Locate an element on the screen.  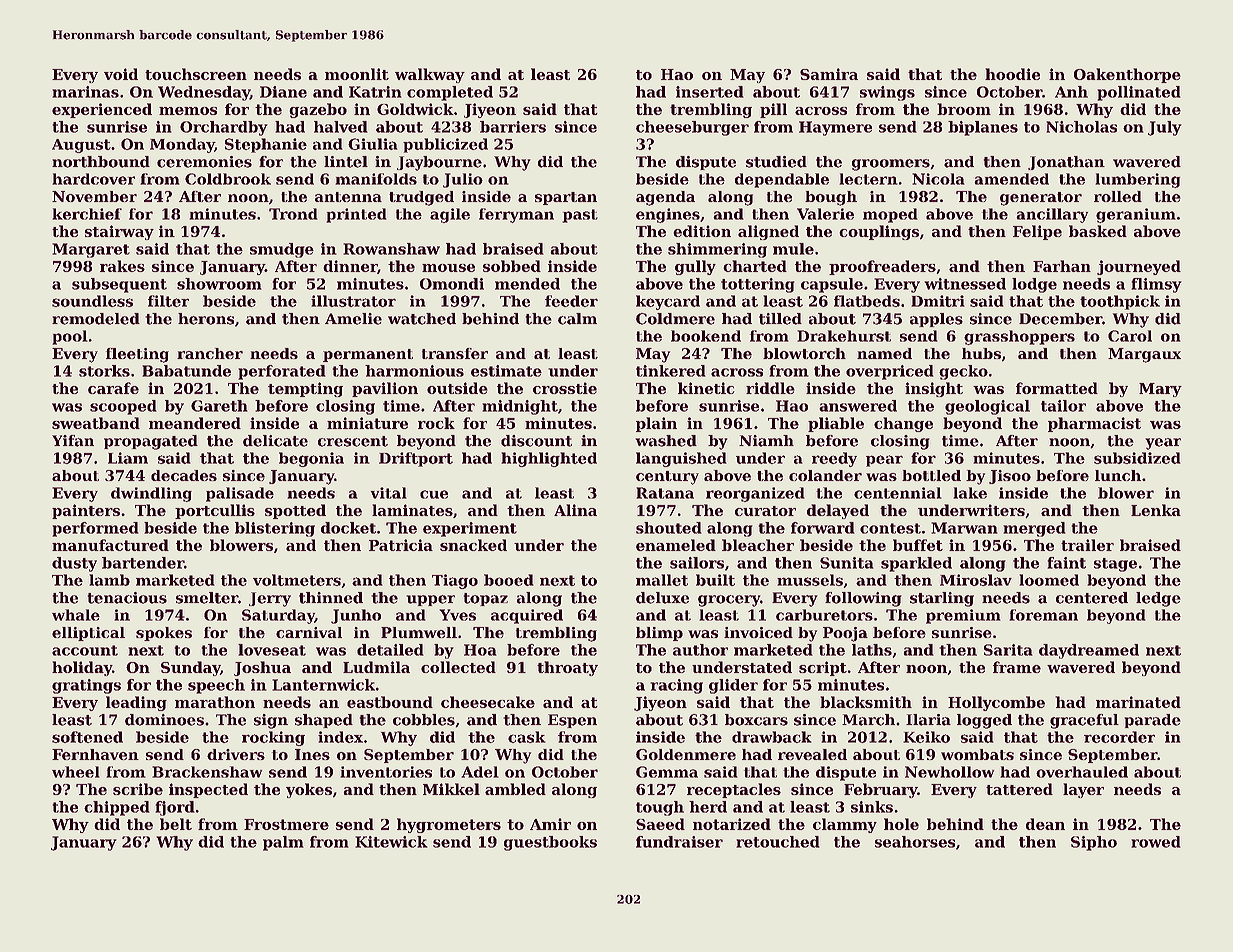
proofreaders is located at coordinates (882, 267).
